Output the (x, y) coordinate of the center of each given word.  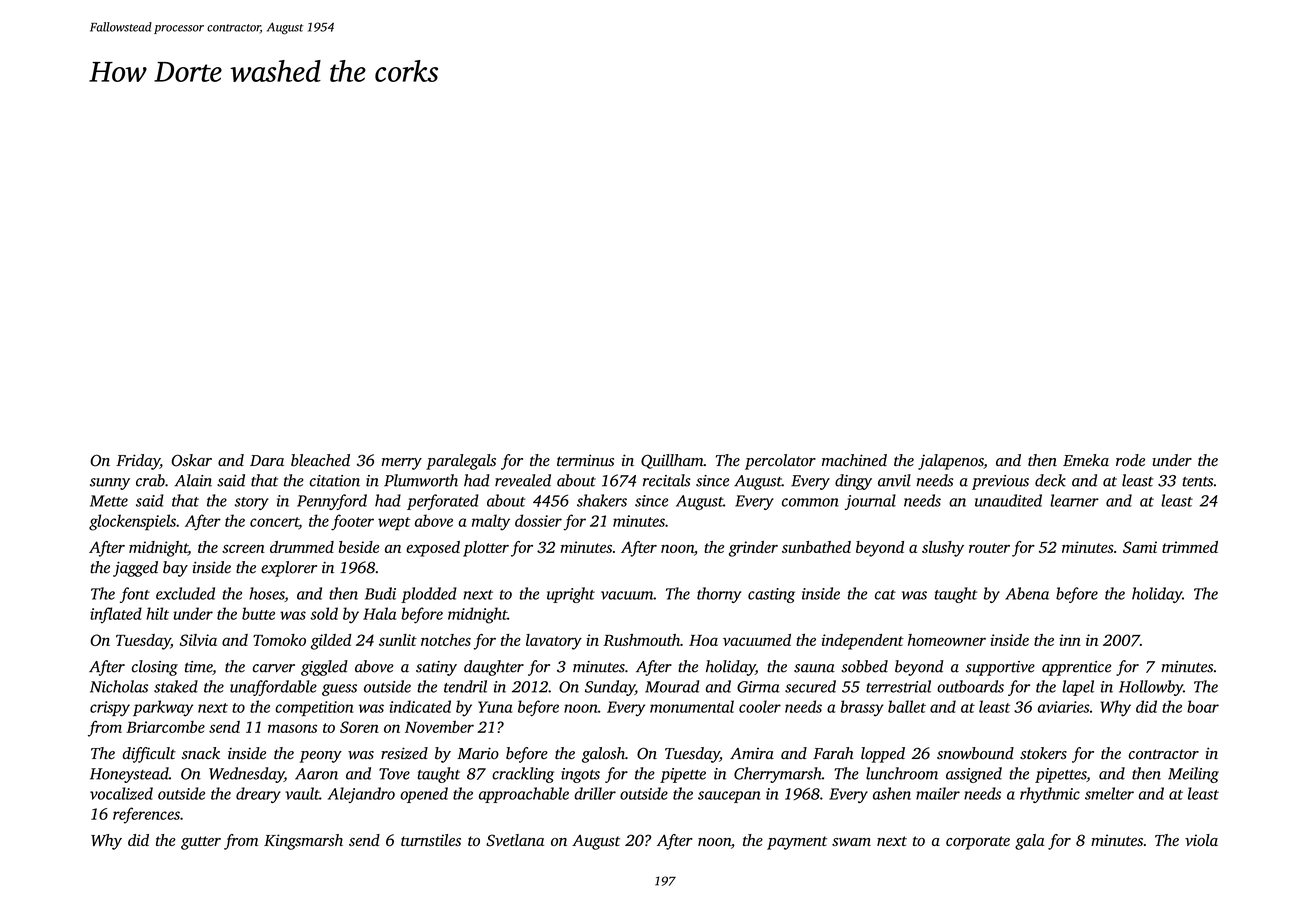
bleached (320, 460)
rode (1130, 460)
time (198, 667)
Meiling (1193, 775)
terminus (585, 460)
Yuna (495, 707)
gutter (201, 843)
